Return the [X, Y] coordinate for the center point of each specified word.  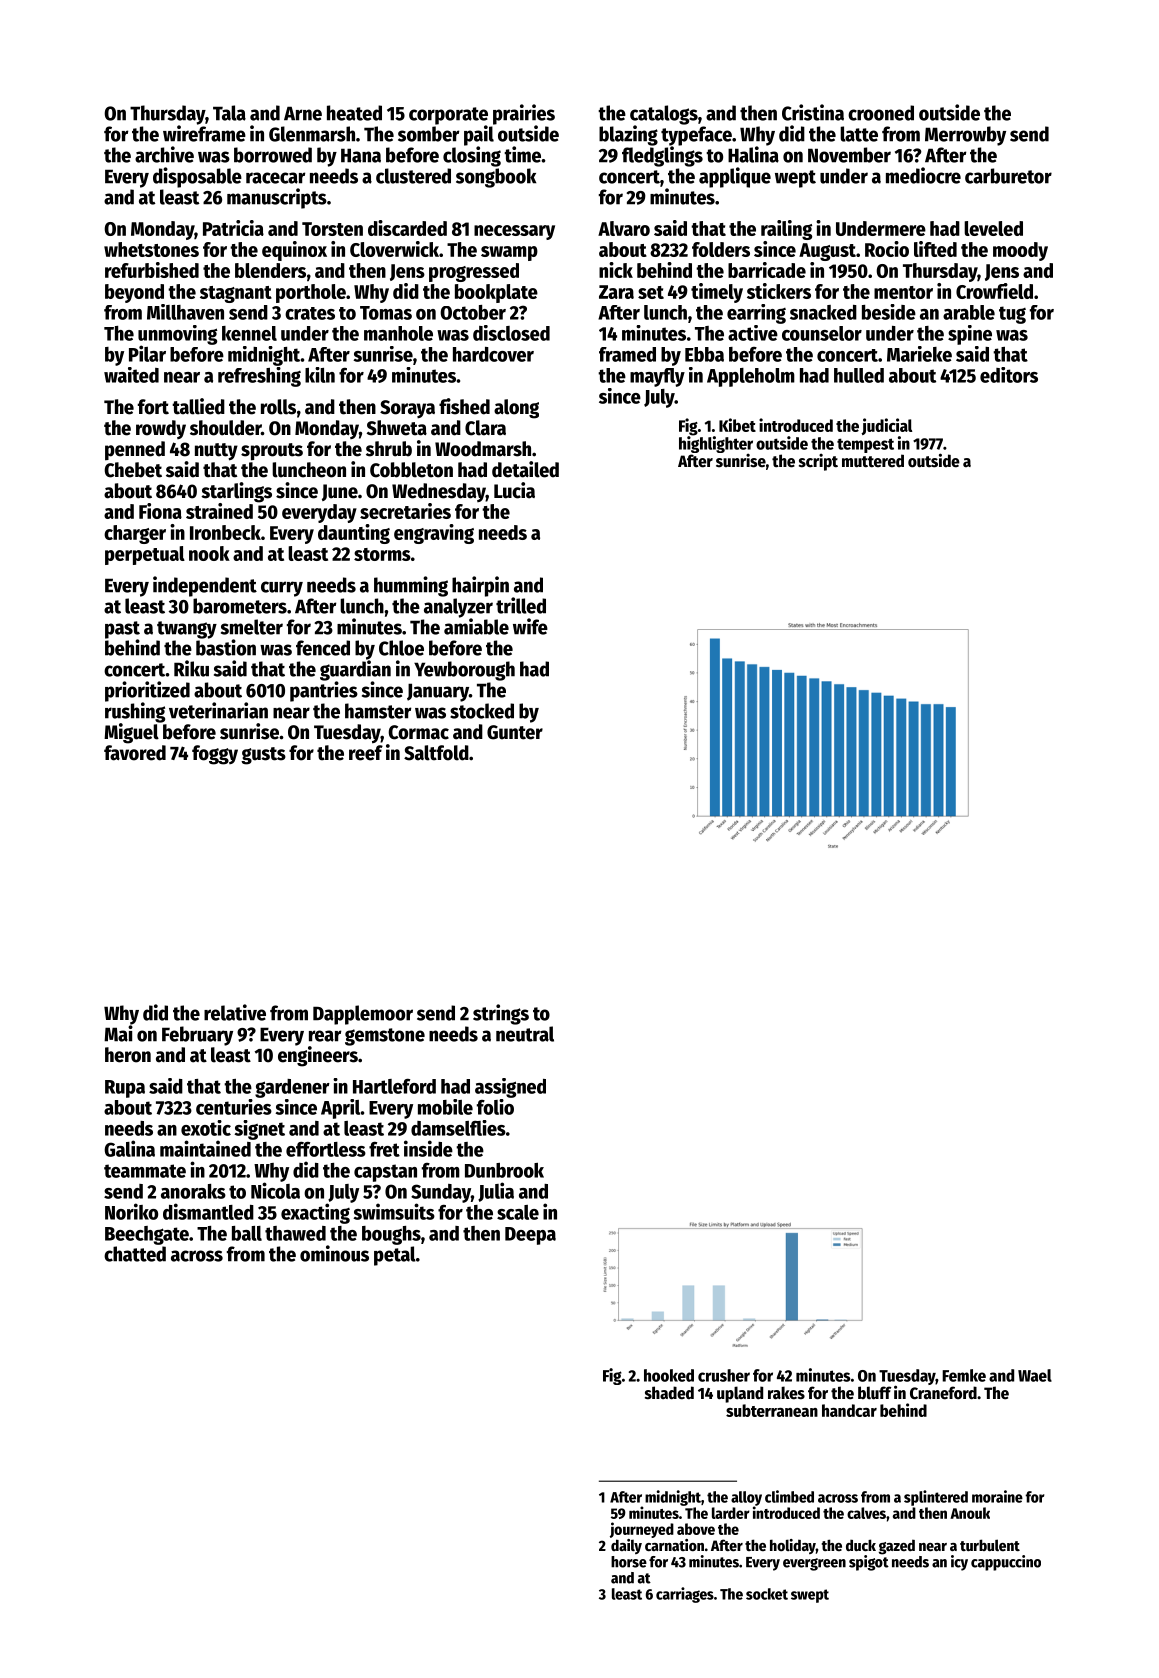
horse [629, 1562]
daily [626, 1546]
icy [959, 1563]
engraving [434, 534]
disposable [197, 177]
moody [1020, 251]
